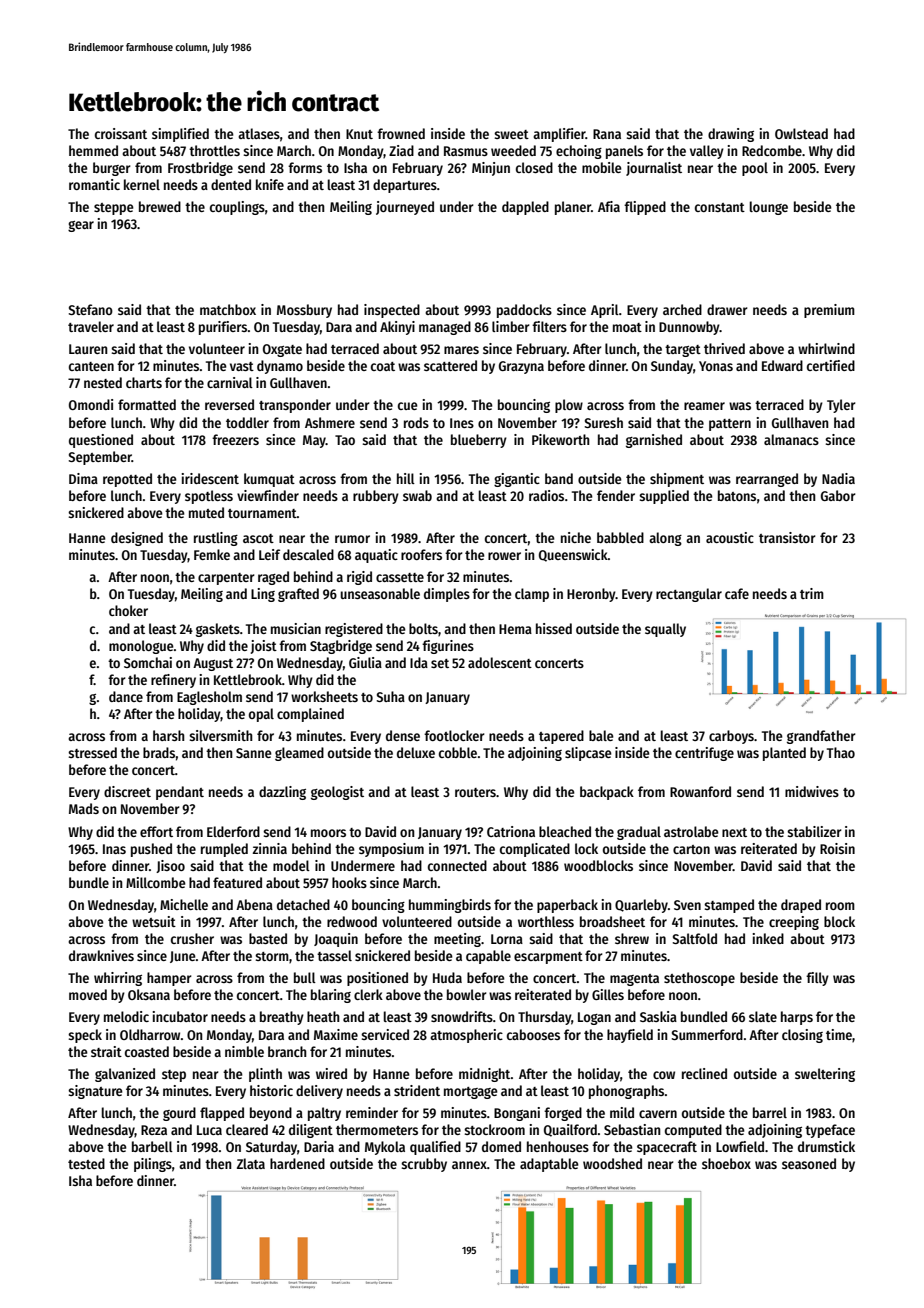 Image resolution: width=924 pixels, height=1308 pixels. I want to click on shoebox, so click(726, 1163).
